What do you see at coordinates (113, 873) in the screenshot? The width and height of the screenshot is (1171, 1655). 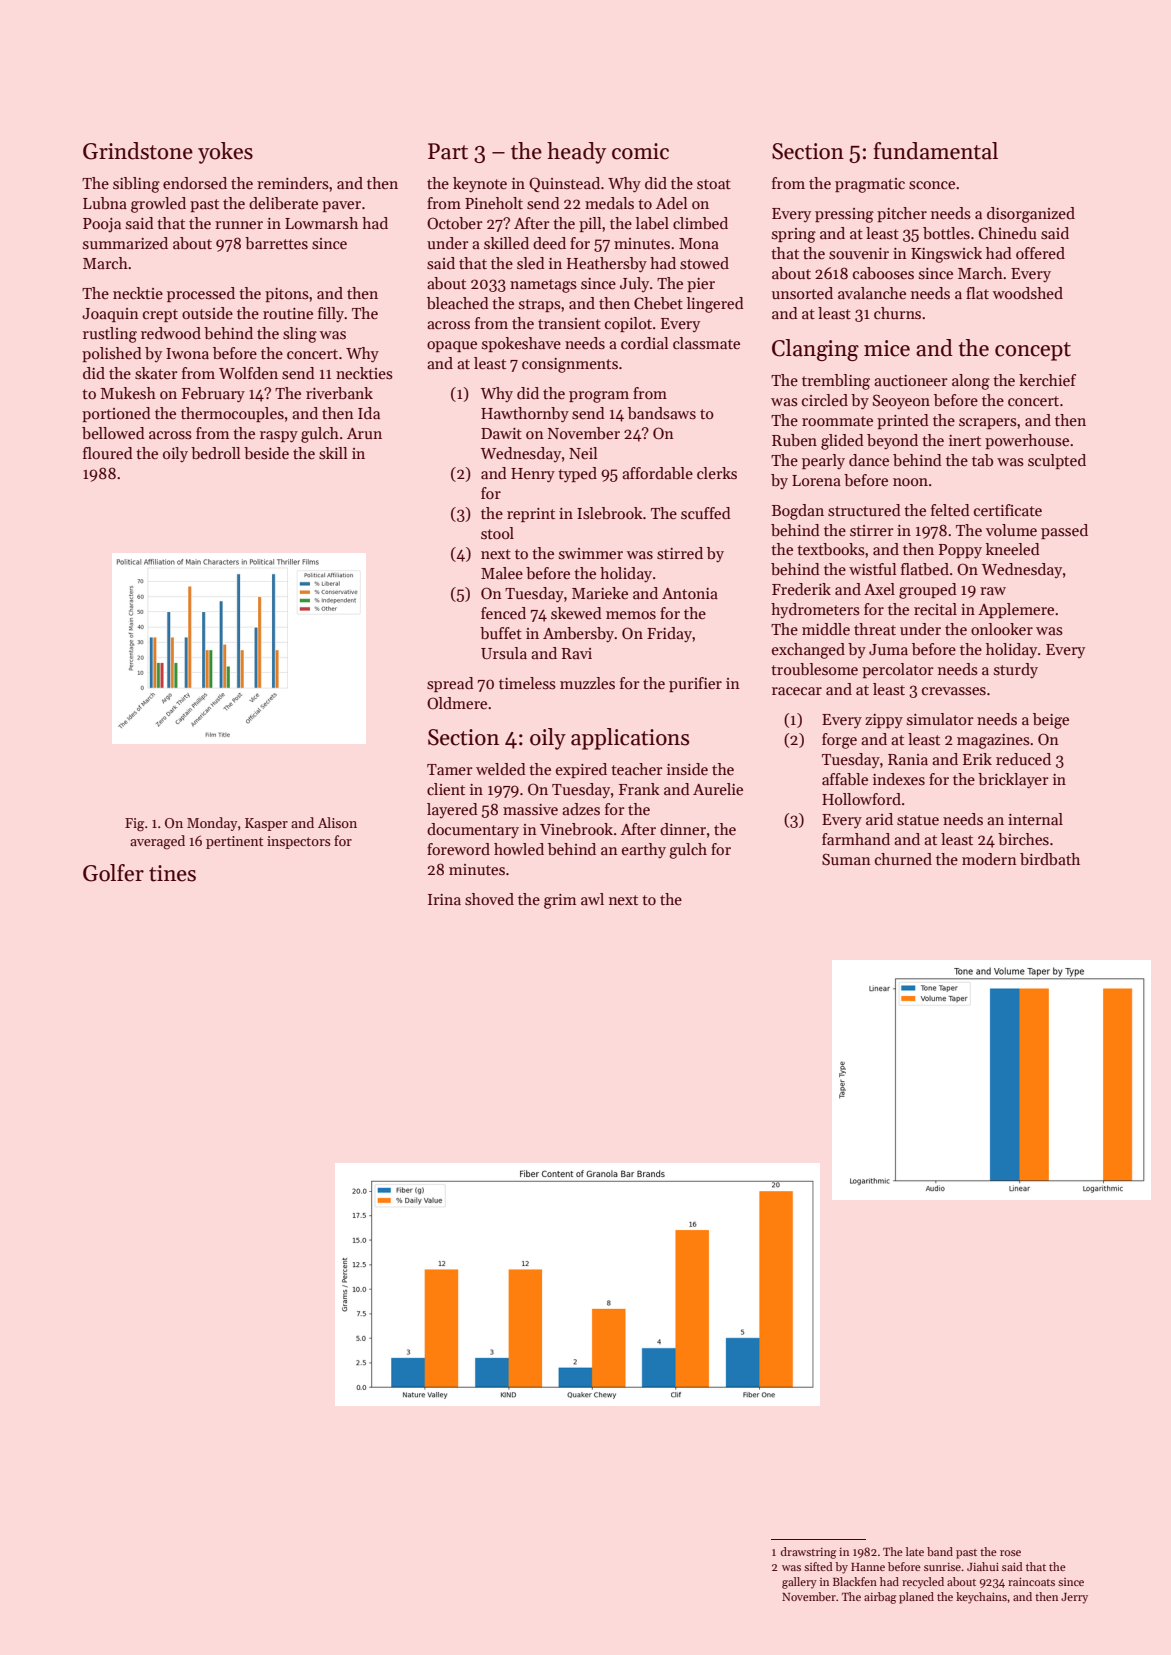 I see `Golfer` at bounding box center [113, 873].
